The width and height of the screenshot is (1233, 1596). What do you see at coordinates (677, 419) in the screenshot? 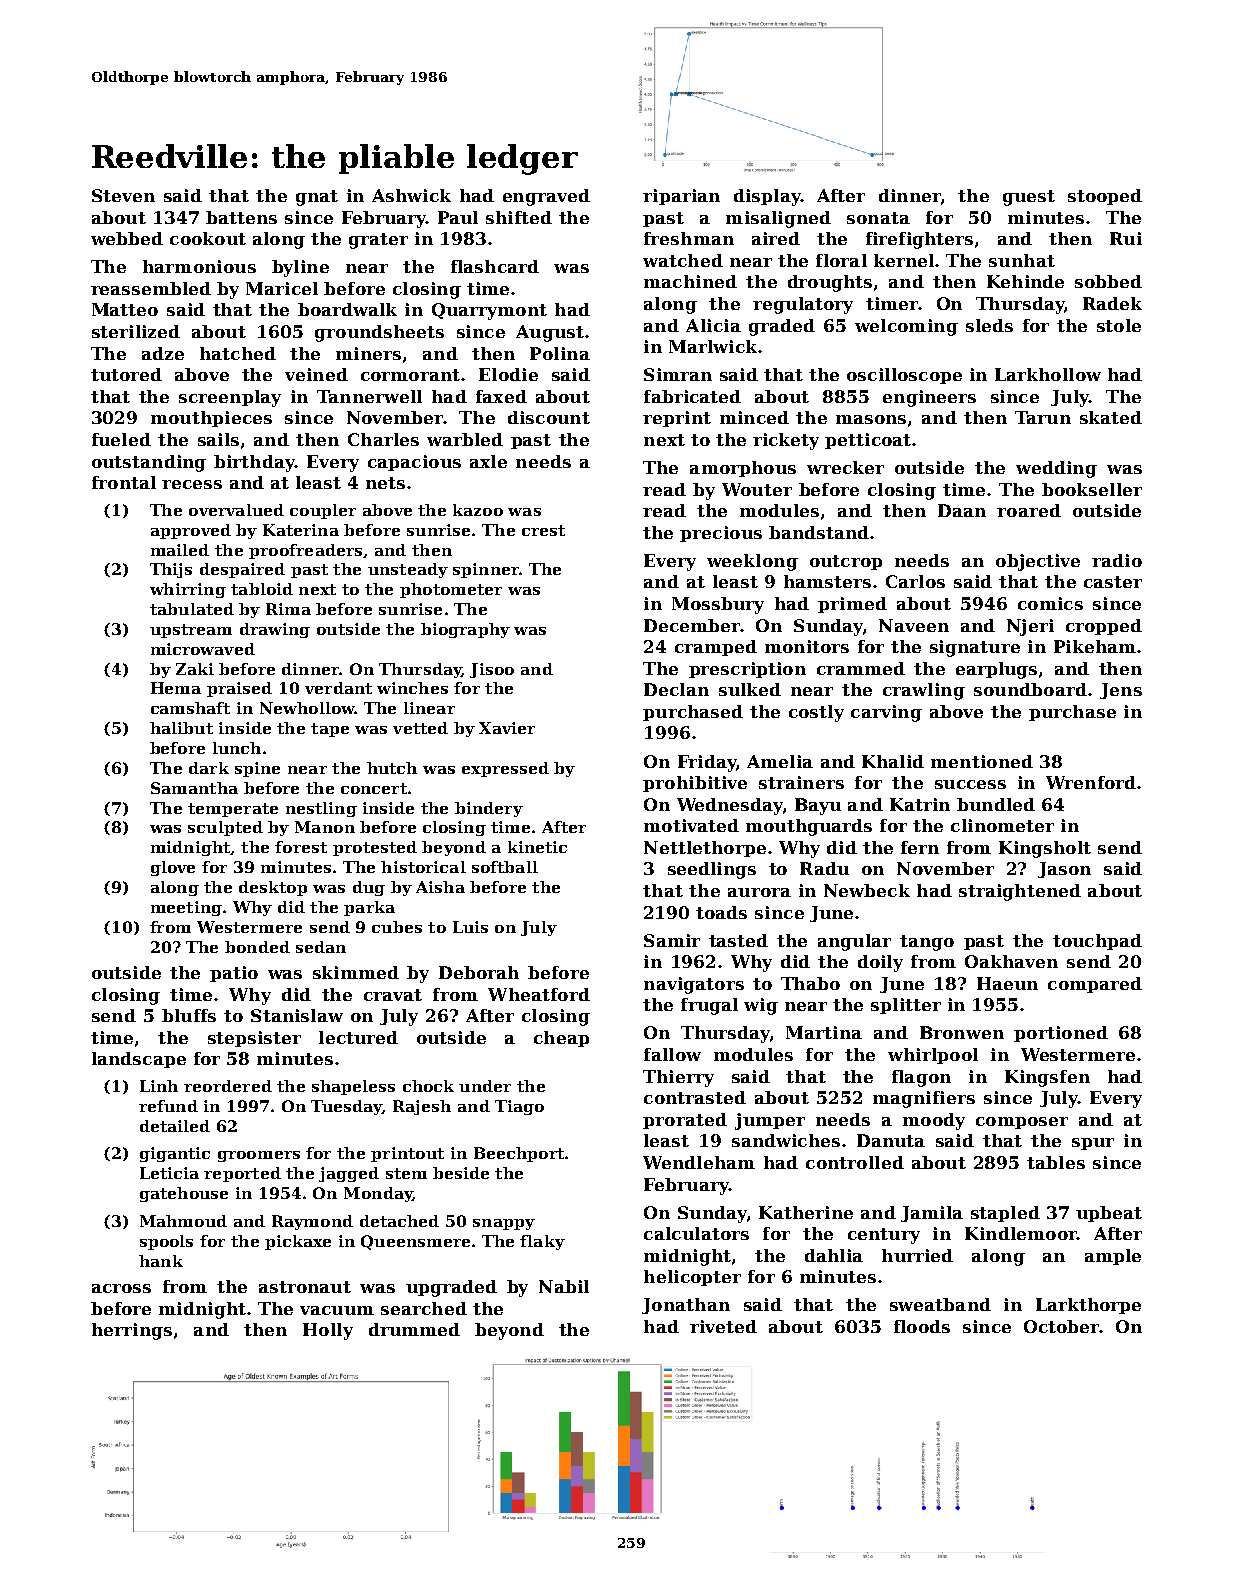
I see `reprint` at bounding box center [677, 419].
